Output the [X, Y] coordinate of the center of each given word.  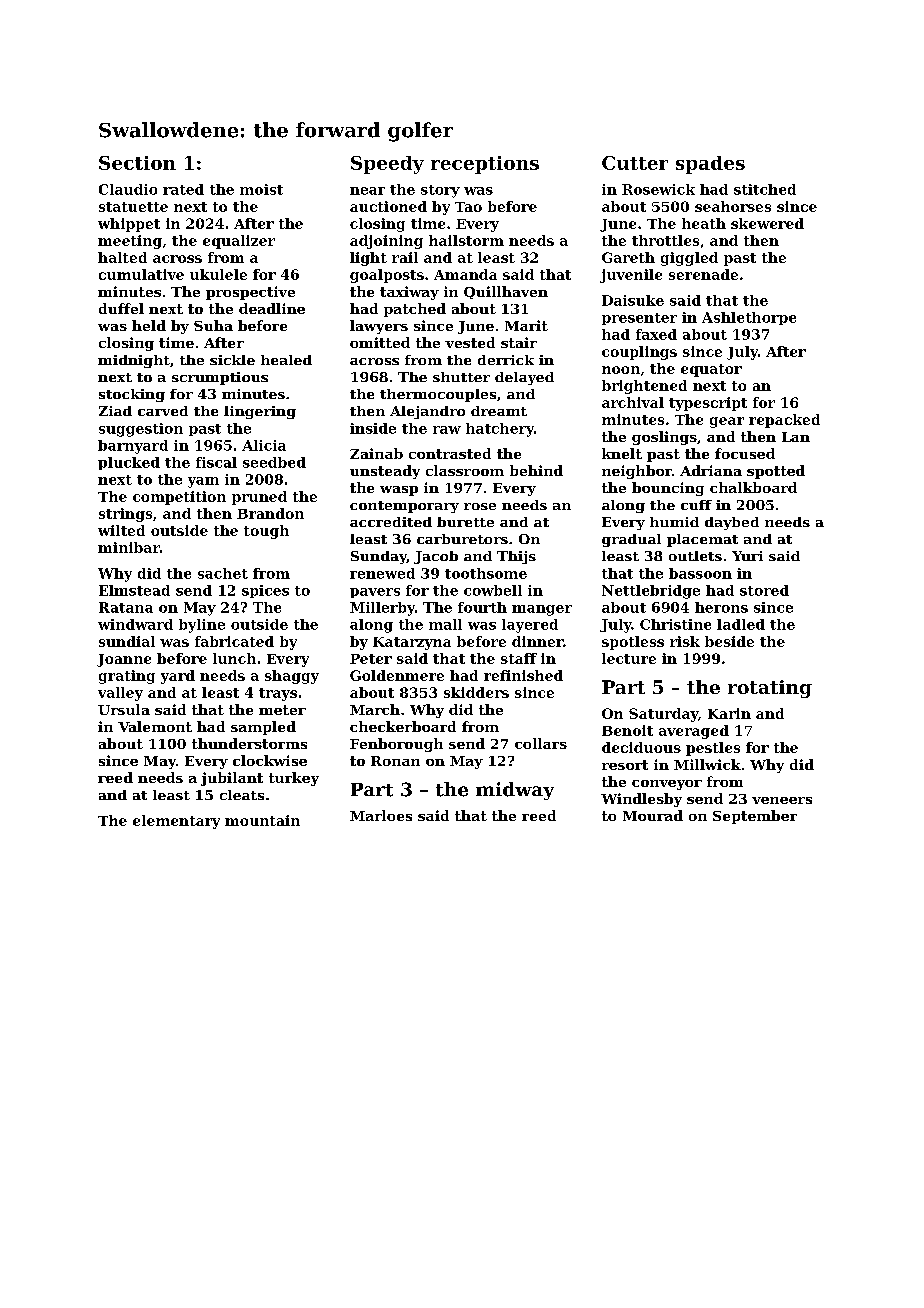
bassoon [700, 573]
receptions [485, 165]
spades [710, 165]
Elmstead [134, 590]
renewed [382, 573]
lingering [260, 412]
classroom [465, 470]
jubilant [232, 779]
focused [745, 453]
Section [137, 163]
